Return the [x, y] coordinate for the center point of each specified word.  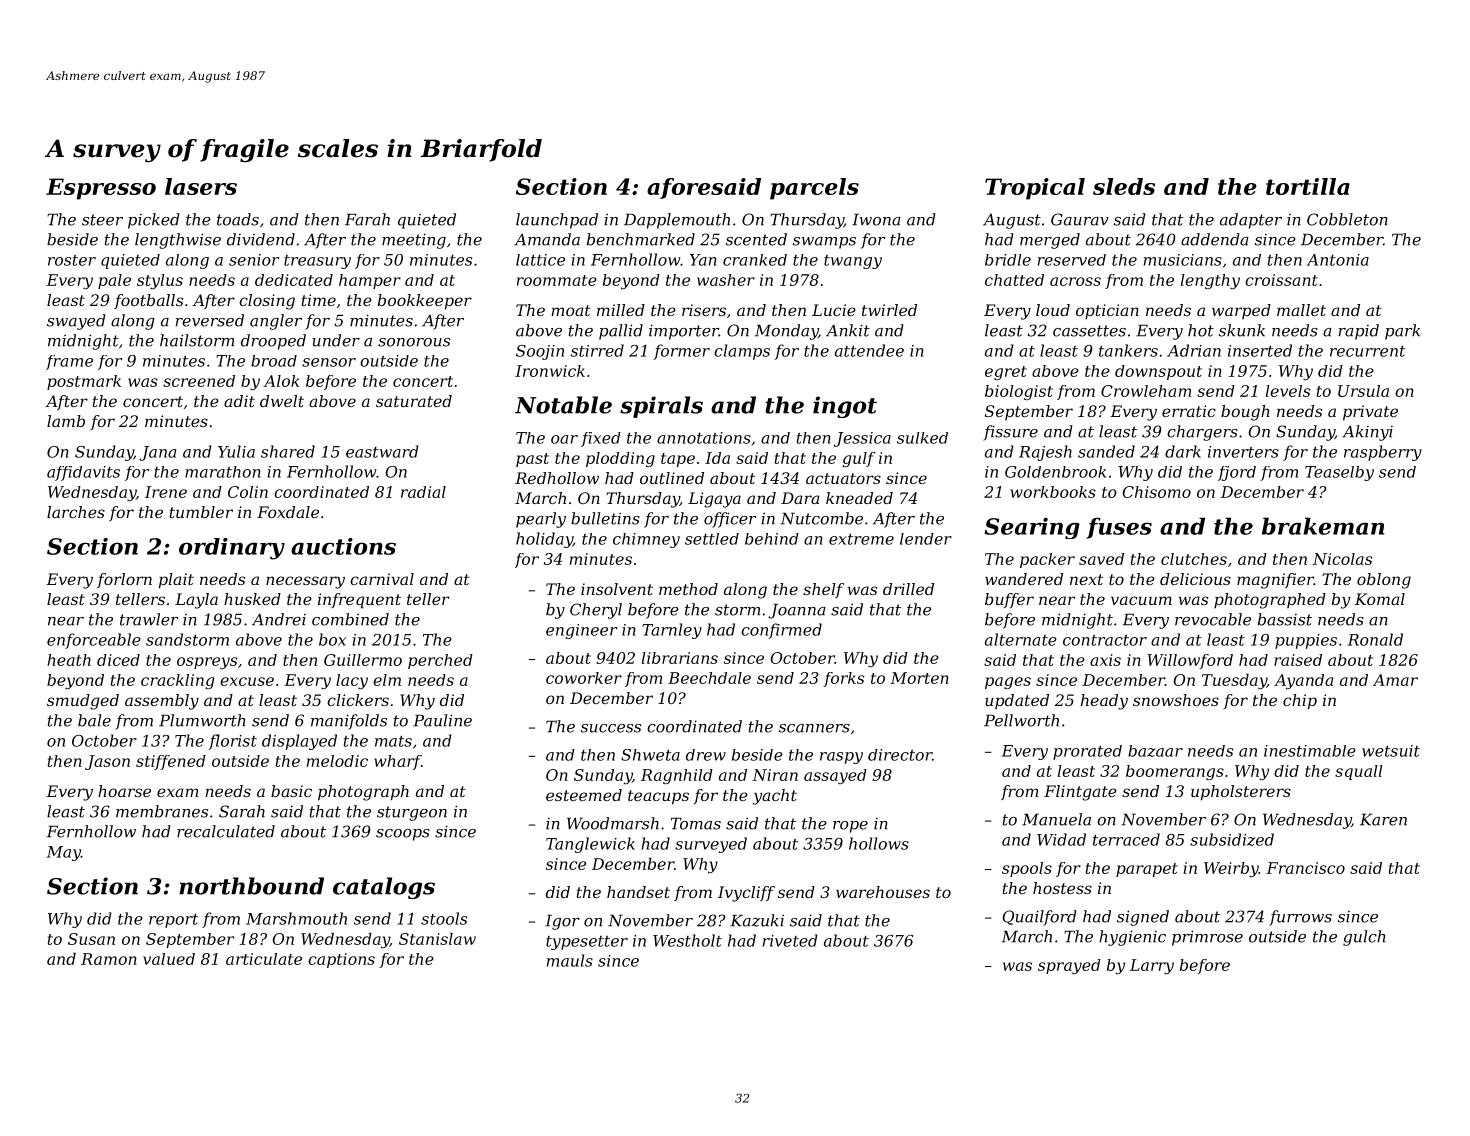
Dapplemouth [677, 221]
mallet [1301, 310]
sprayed [1069, 966]
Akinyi [1367, 433]
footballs [148, 301]
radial [423, 492]
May [64, 853]
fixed [601, 439]
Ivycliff [746, 894]
